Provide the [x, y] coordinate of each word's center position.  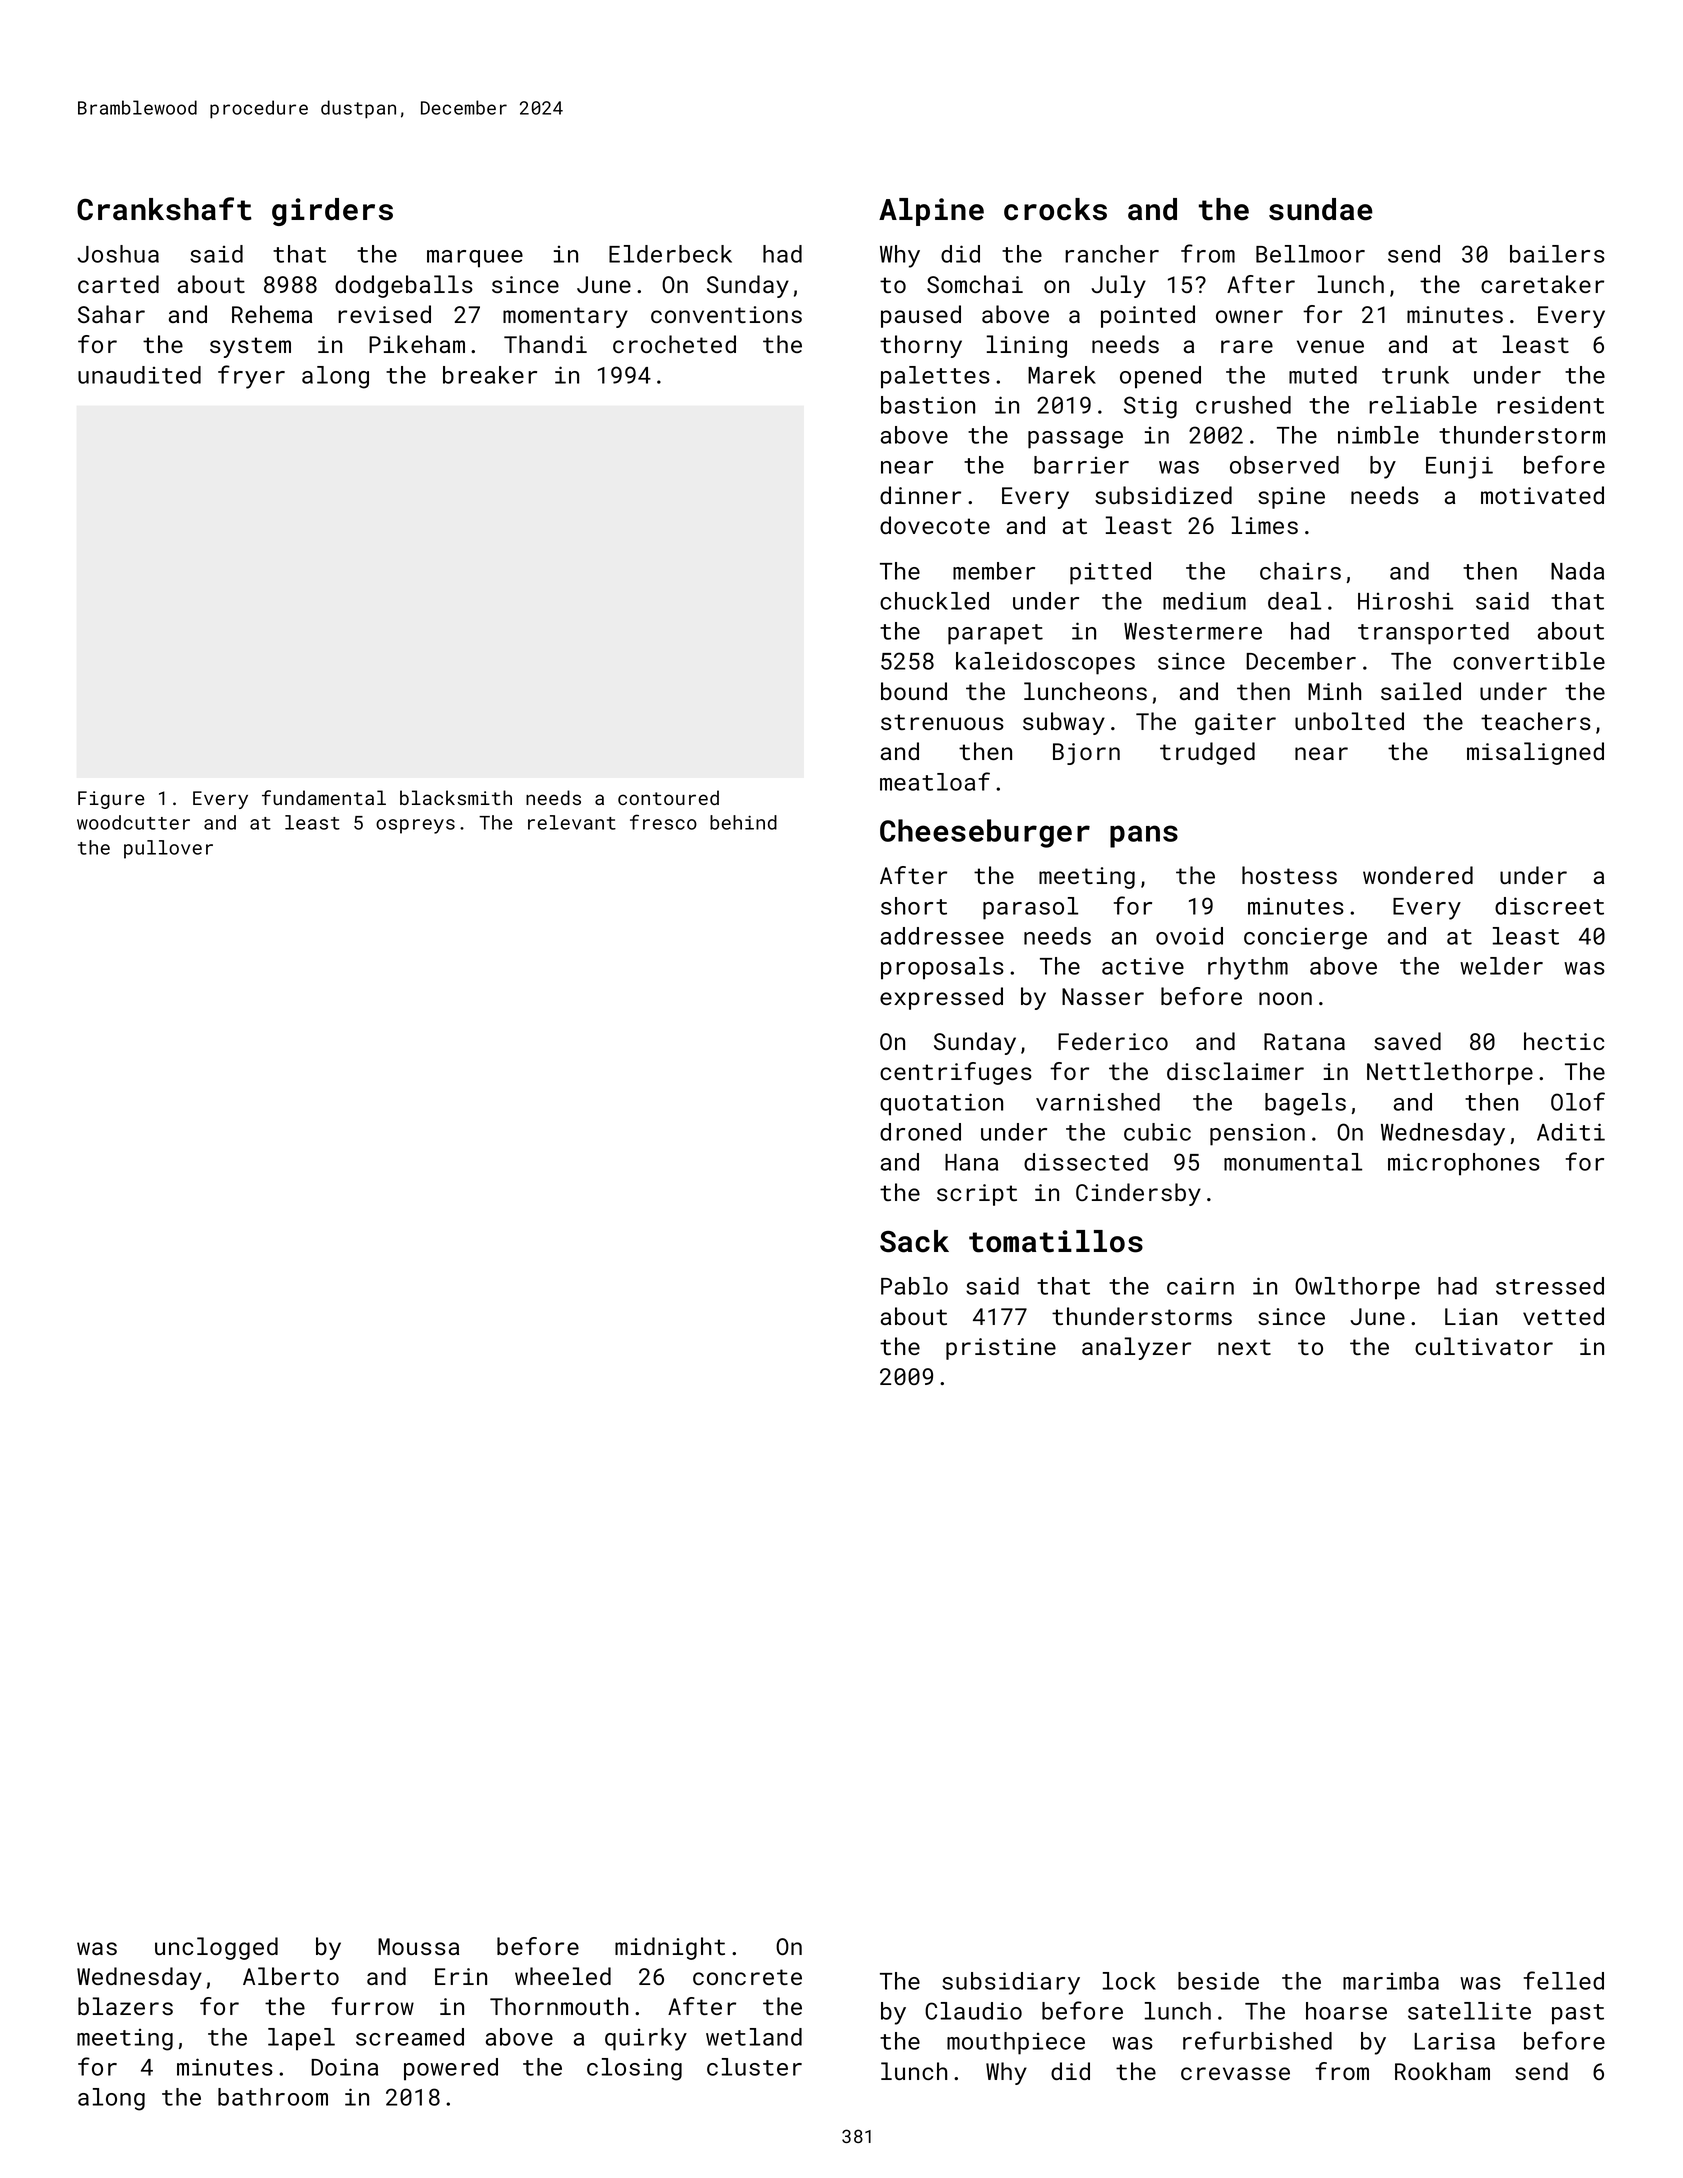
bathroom [273, 2097]
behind [743, 822]
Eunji [1459, 467]
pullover [168, 849]
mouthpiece [1016, 2043]
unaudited [139, 375]
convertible [1529, 661]
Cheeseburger [985, 833]
